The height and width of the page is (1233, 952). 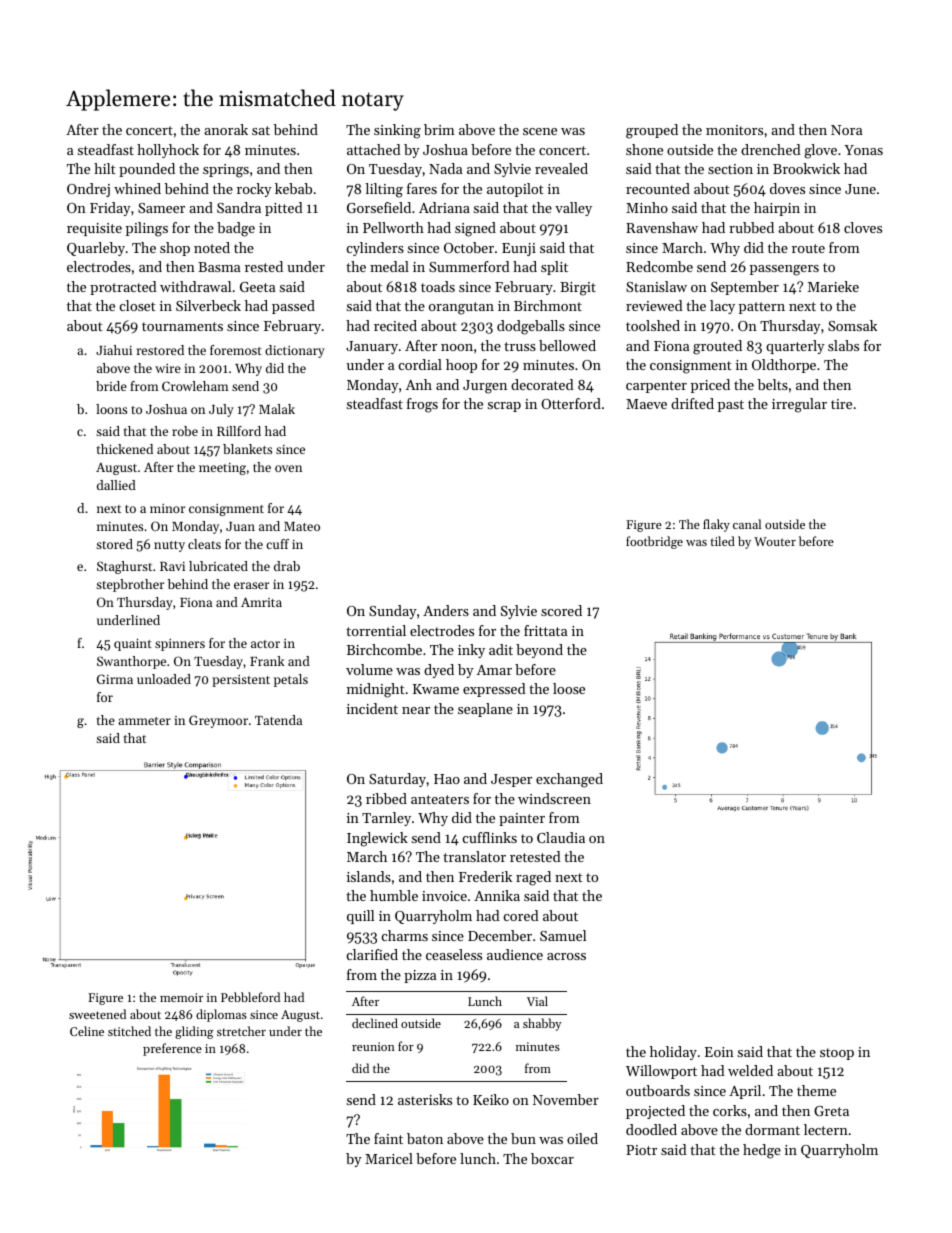 What do you see at coordinates (831, 1111) in the page?
I see `Greta` at bounding box center [831, 1111].
